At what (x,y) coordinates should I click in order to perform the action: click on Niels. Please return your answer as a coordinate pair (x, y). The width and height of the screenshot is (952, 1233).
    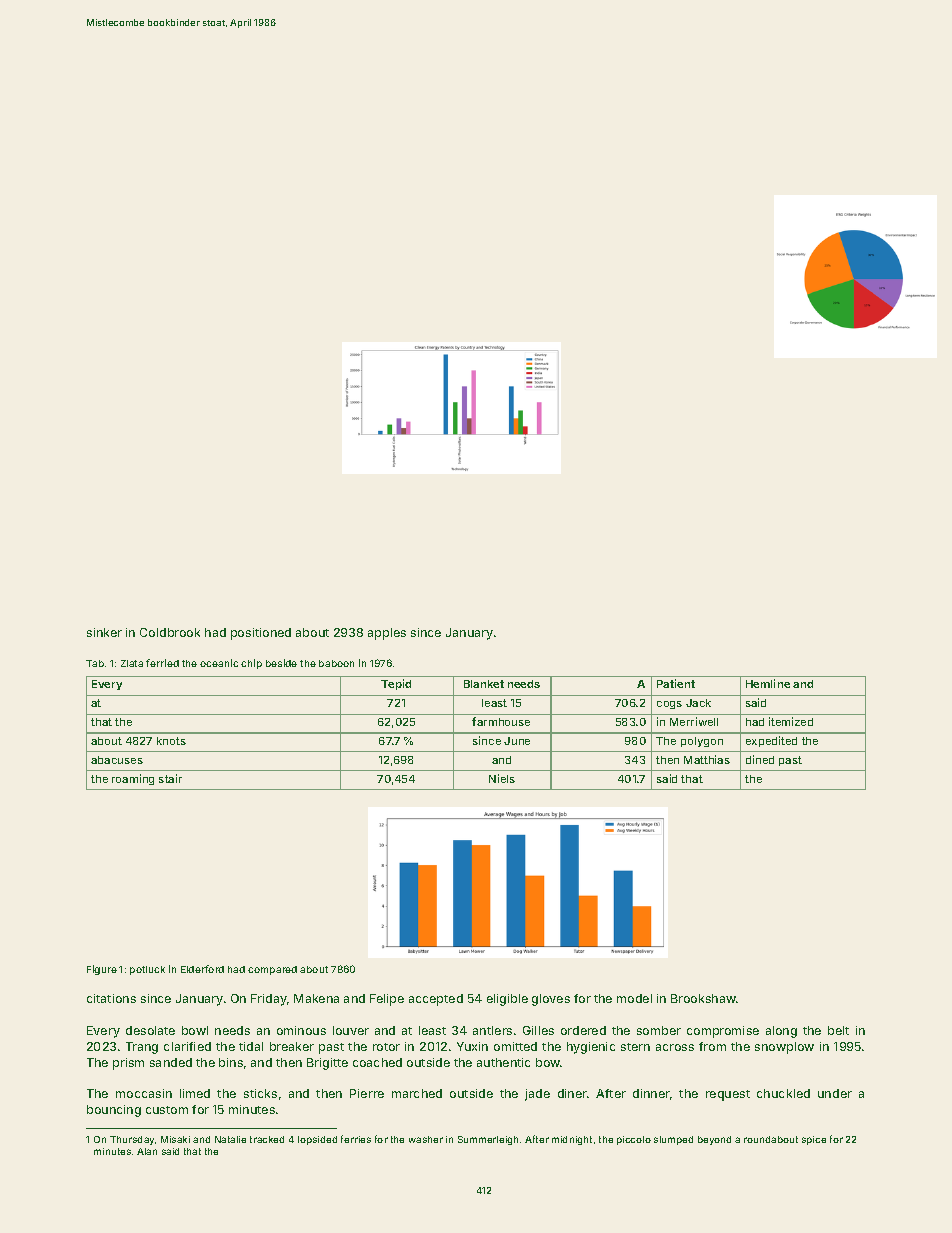
    Looking at the image, I should click on (502, 778).
